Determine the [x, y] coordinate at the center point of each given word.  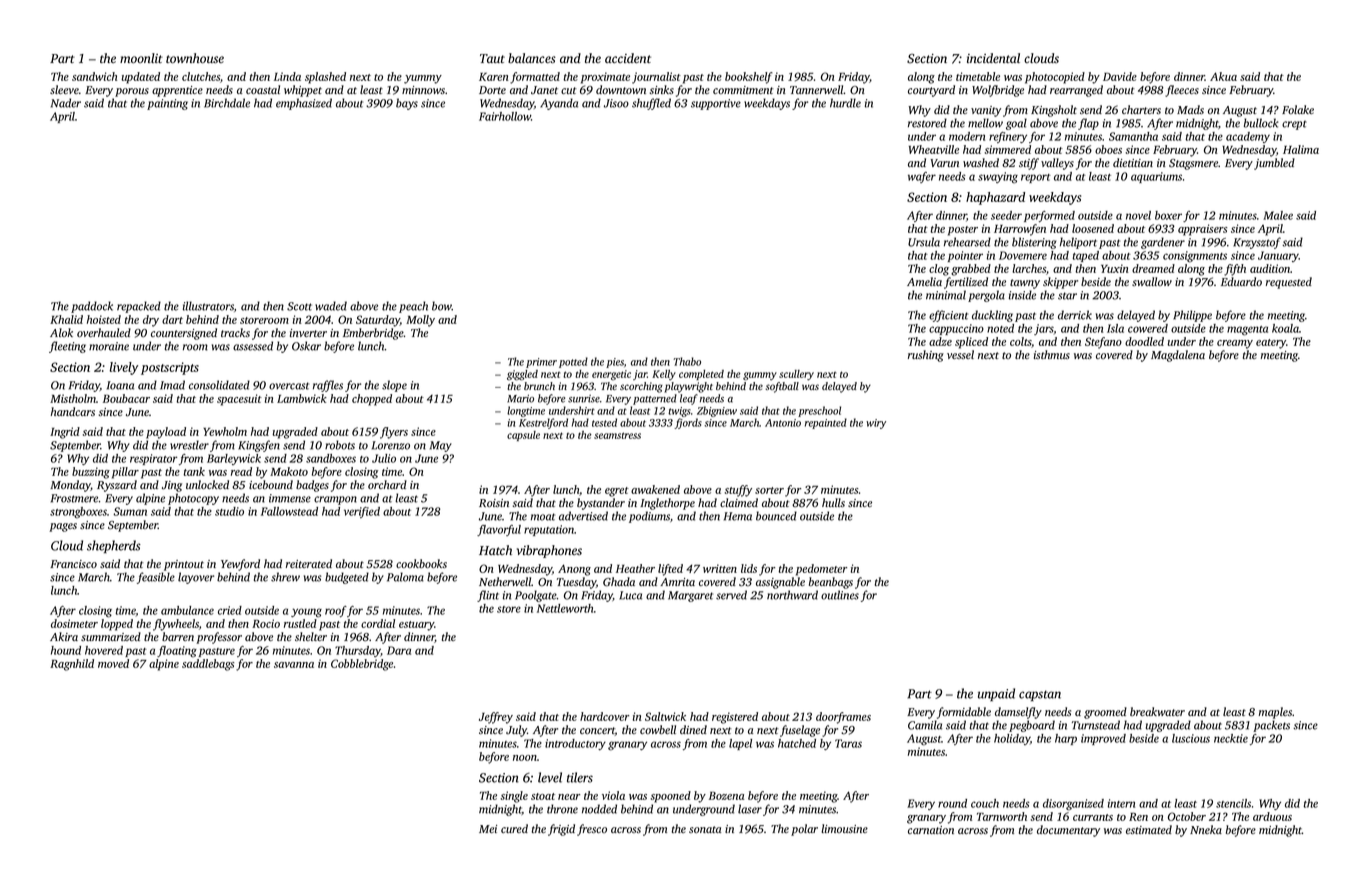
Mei [488, 829]
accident [628, 58]
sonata [705, 829]
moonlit [141, 58]
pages [63, 527]
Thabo [687, 361]
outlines [840, 595]
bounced [776, 516]
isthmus [1052, 354]
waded [331, 306]
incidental [993, 58]
